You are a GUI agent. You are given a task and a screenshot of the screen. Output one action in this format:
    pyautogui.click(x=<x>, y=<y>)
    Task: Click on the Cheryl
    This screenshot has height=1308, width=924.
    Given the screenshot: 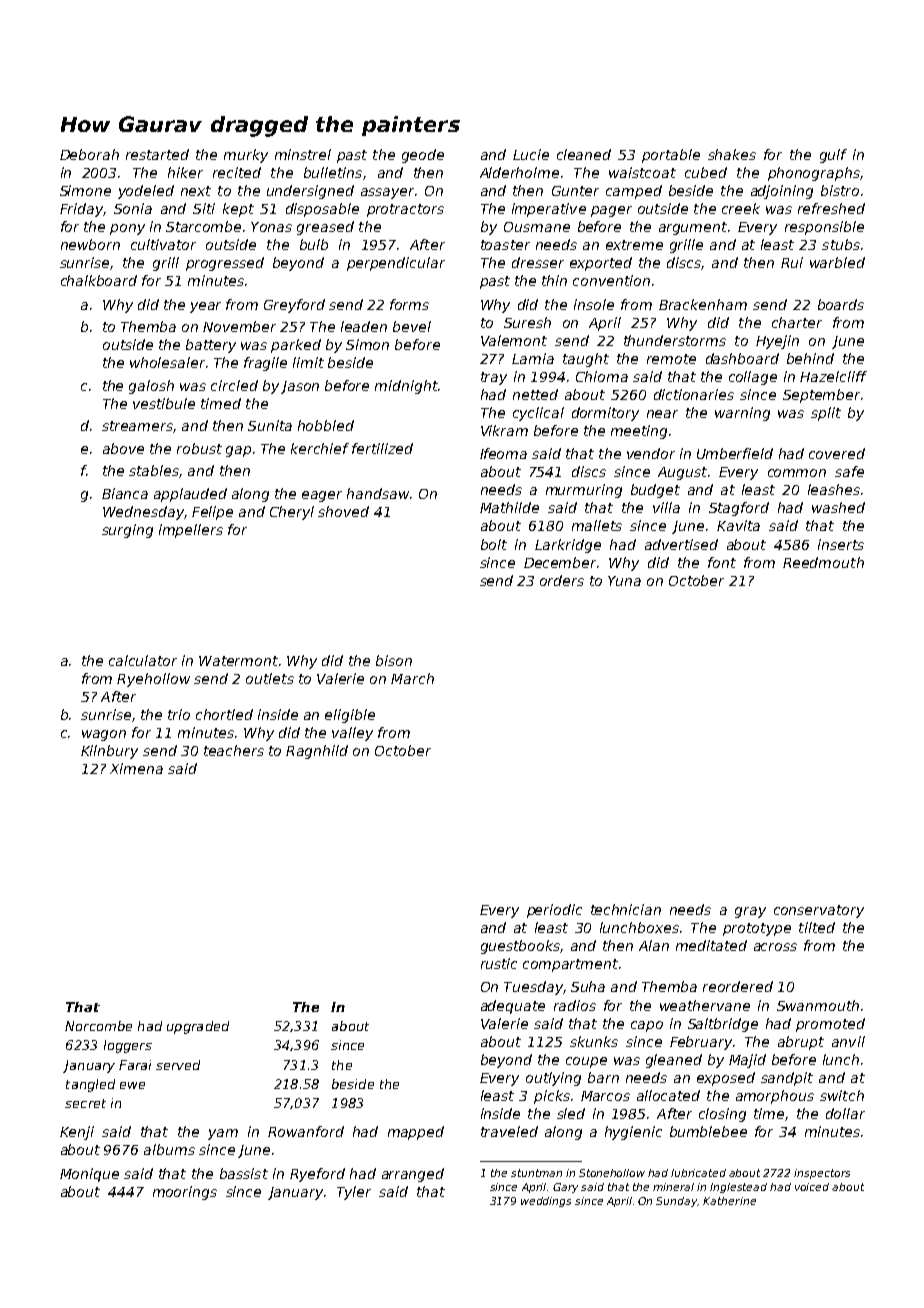 What is the action you would take?
    pyautogui.click(x=292, y=513)
